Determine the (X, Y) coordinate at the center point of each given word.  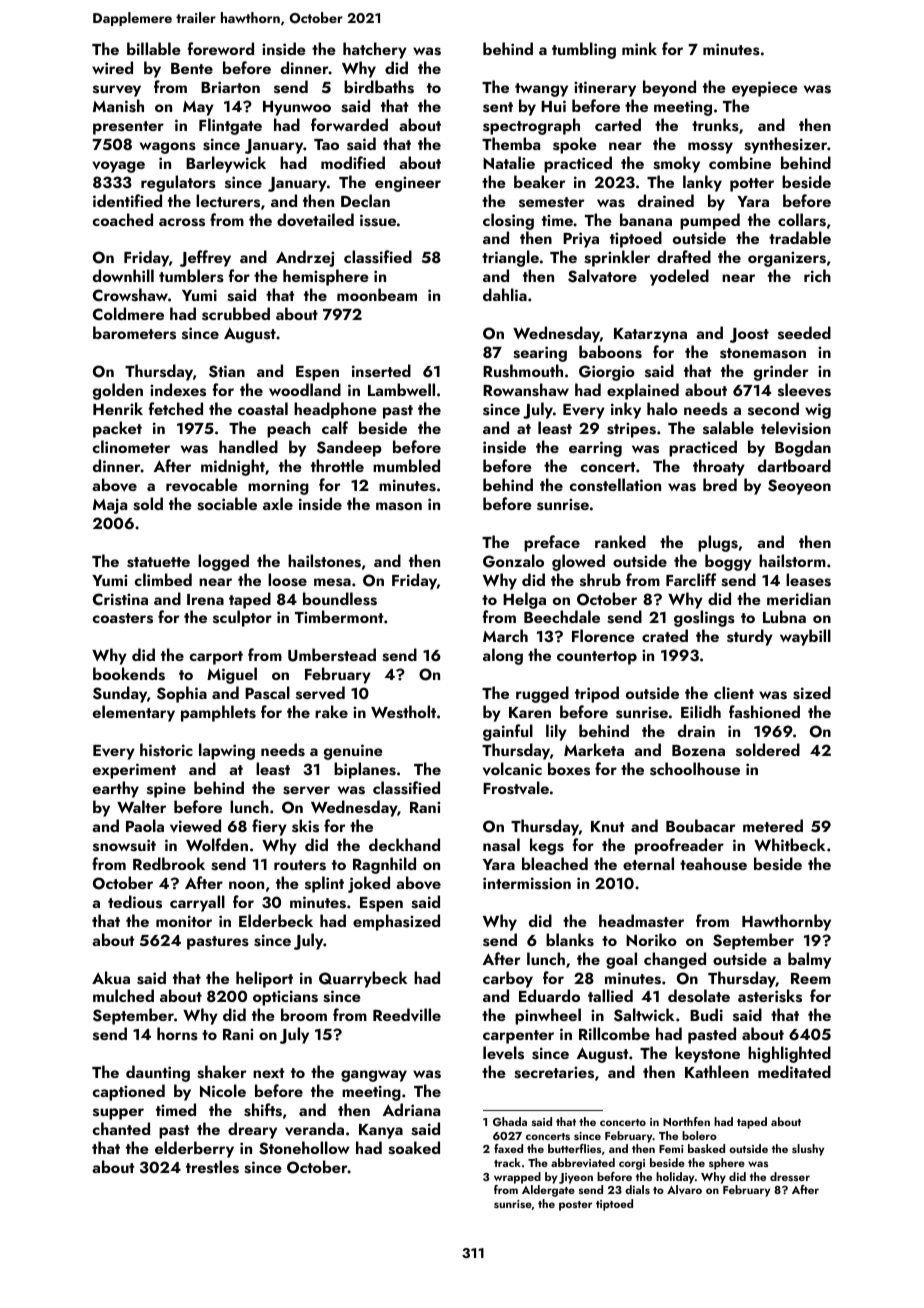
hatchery (375, 50)
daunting (158, 1073)
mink (639, 48)
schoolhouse (695, 769)
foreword (221, 48)
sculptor (242, 618)
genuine (353, 752)
